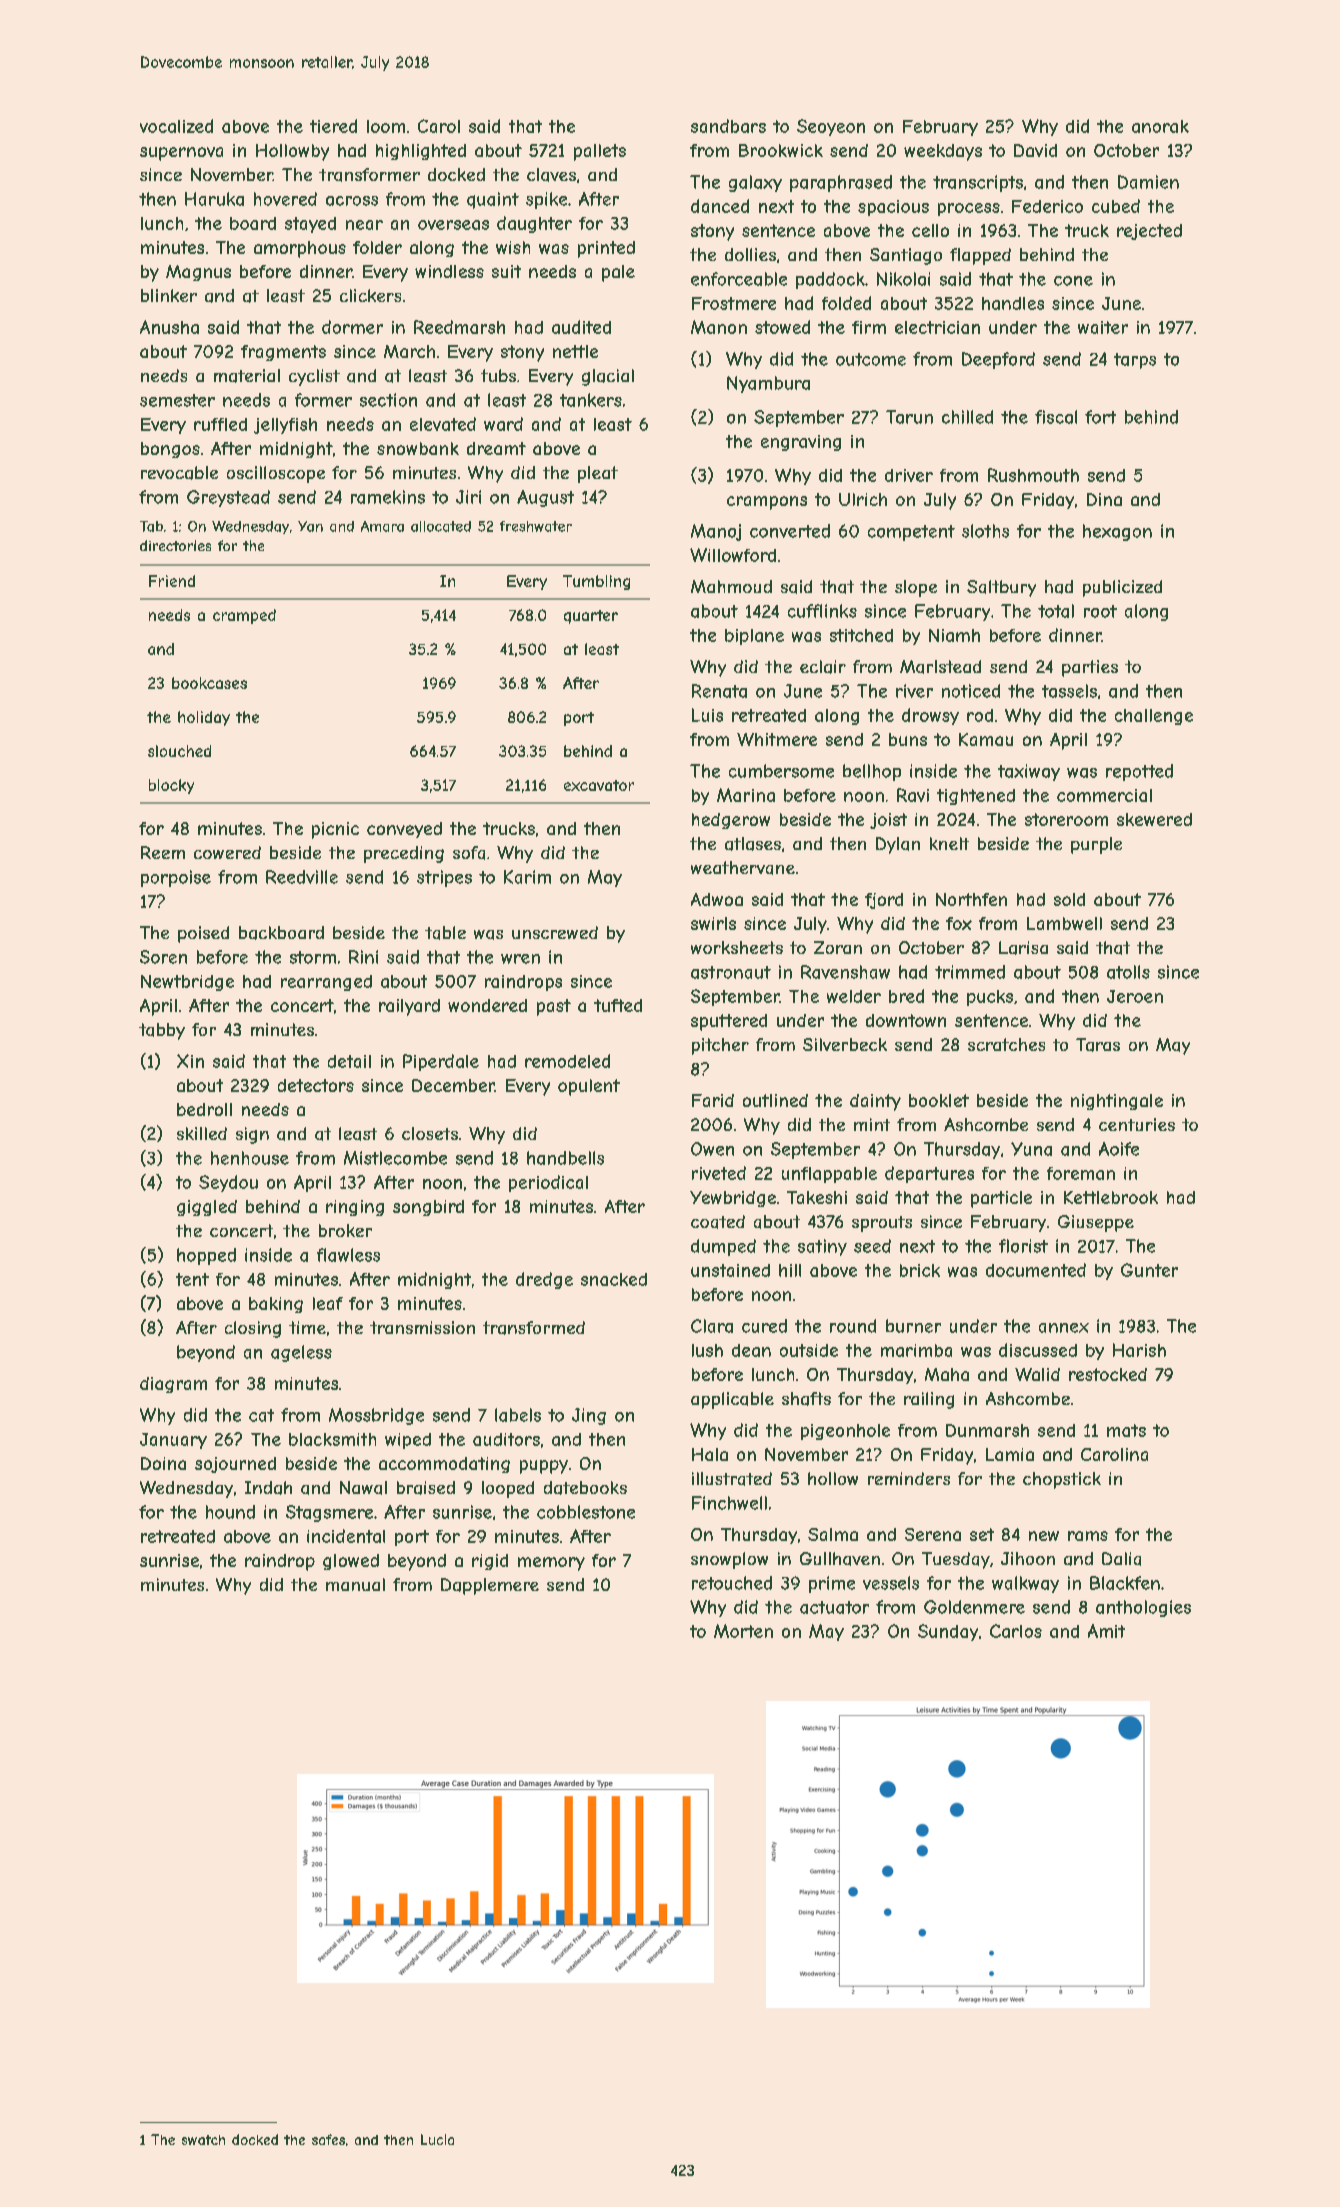 Image resolution: width=1340 pixels, height=2207 pixels. What do you see at coordinates (565, 1158) in the page?
I see `handbells` at bounding box center [565, 1158].
